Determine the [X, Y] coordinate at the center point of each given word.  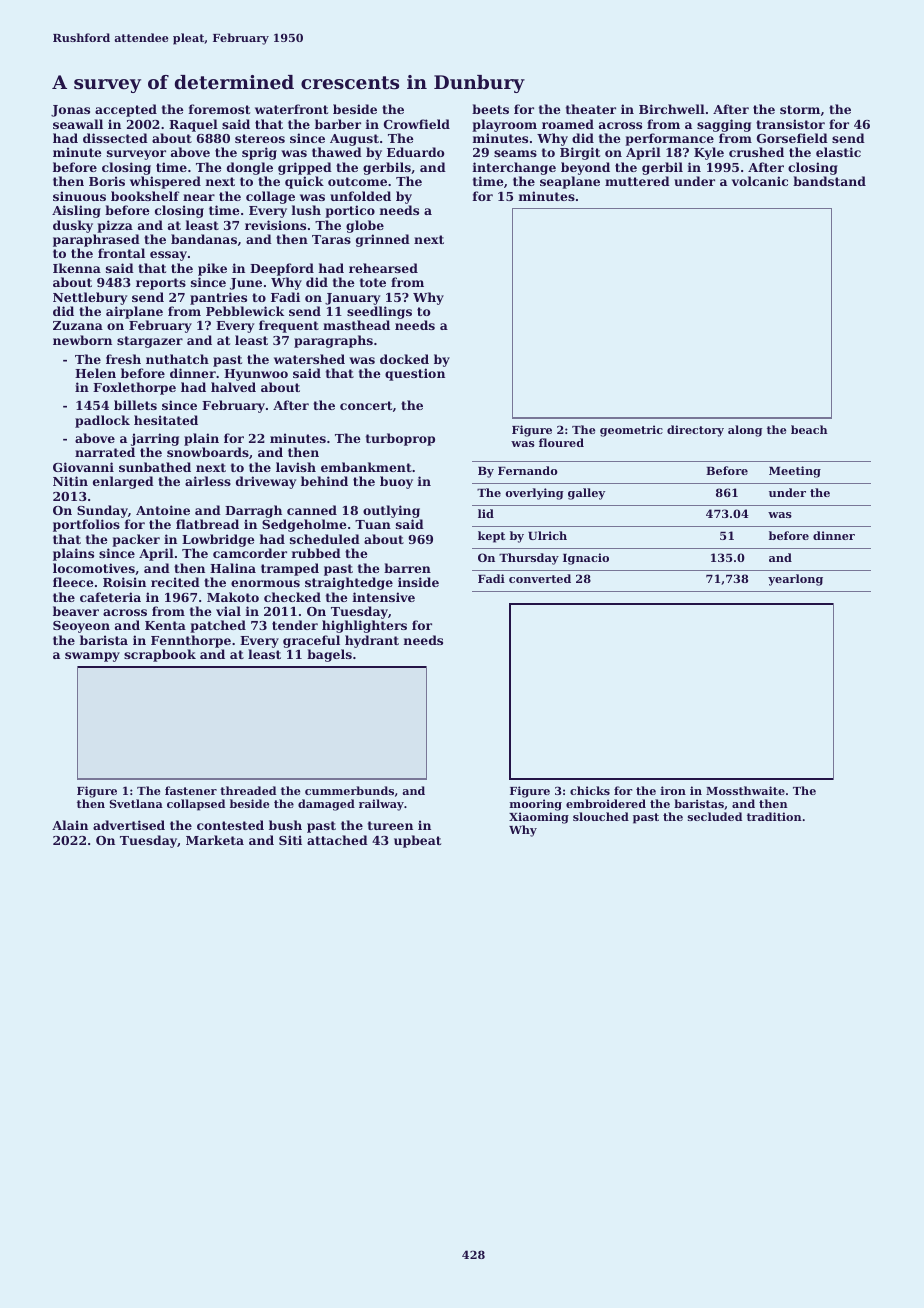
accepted [126, 110]
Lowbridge [218, 540]
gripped [305, 168]
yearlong [795, 580]
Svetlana [136, 803]
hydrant [372, 641]
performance [669, 139]
